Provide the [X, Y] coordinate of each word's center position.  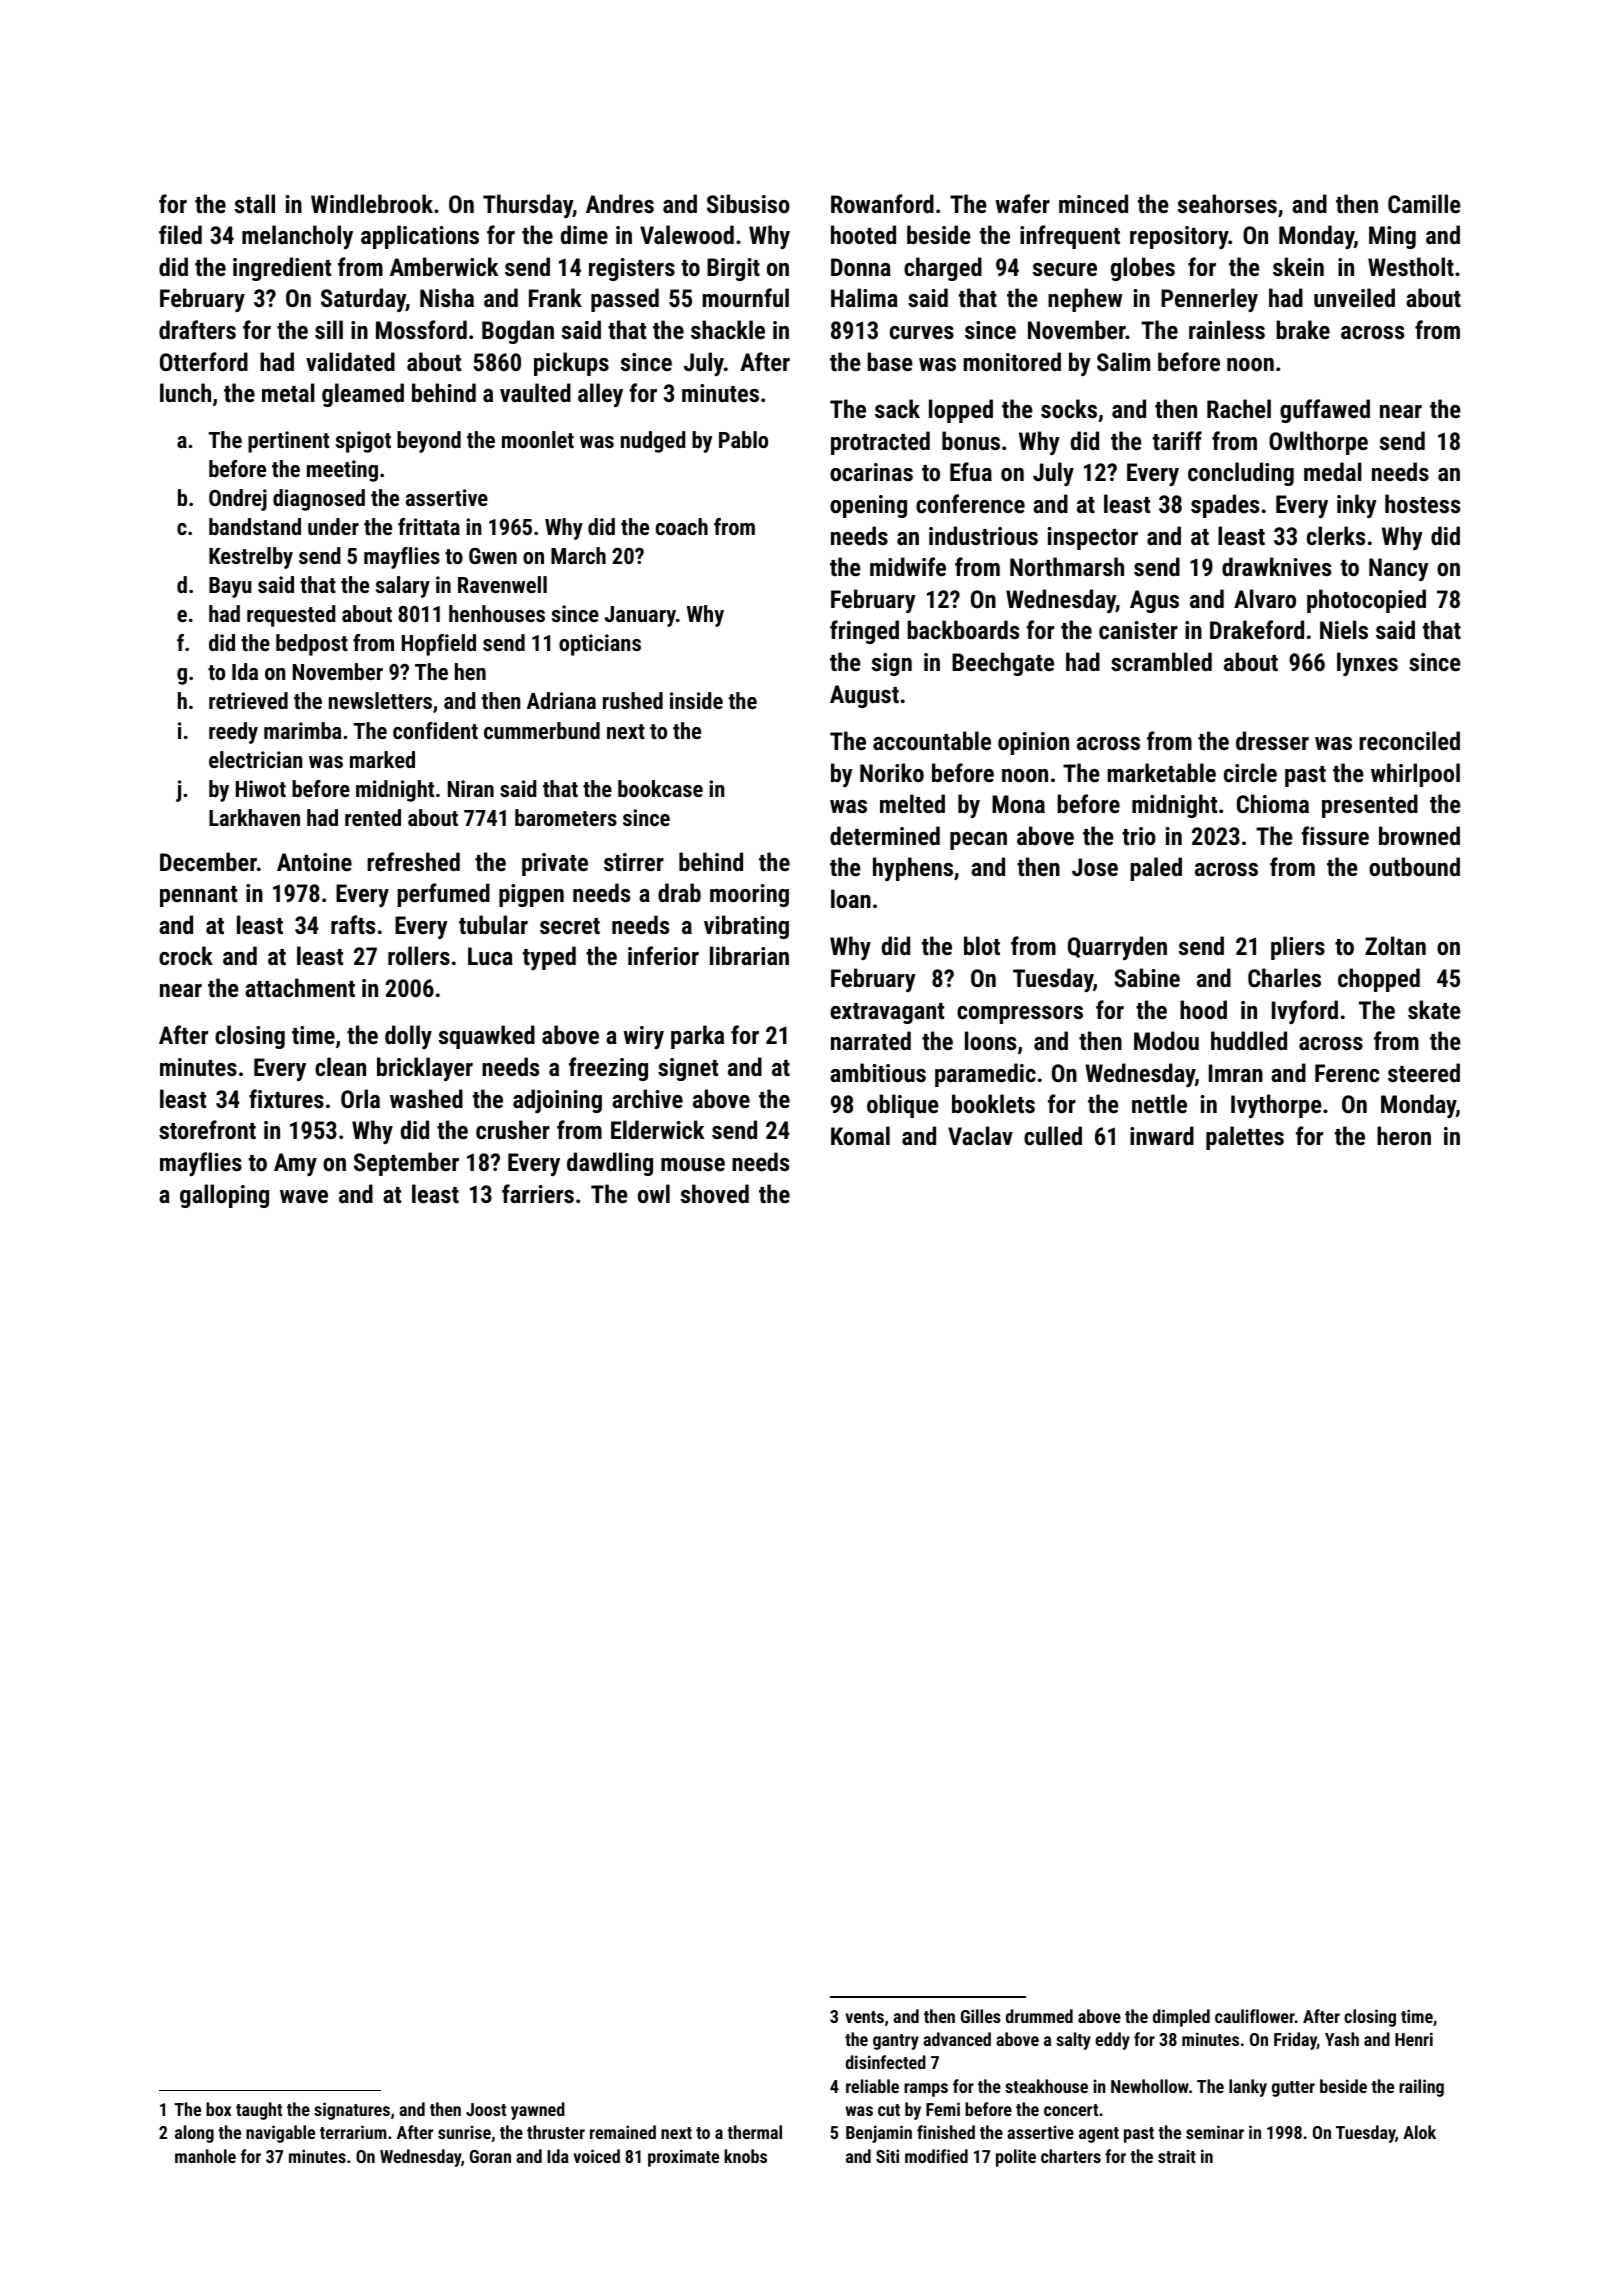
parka [697, 1037]
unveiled [1354, 297]
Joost [486, 2109]
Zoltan [1395, 945]
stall [255, 203]
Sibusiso [748, 203]
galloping [224, 1196]
